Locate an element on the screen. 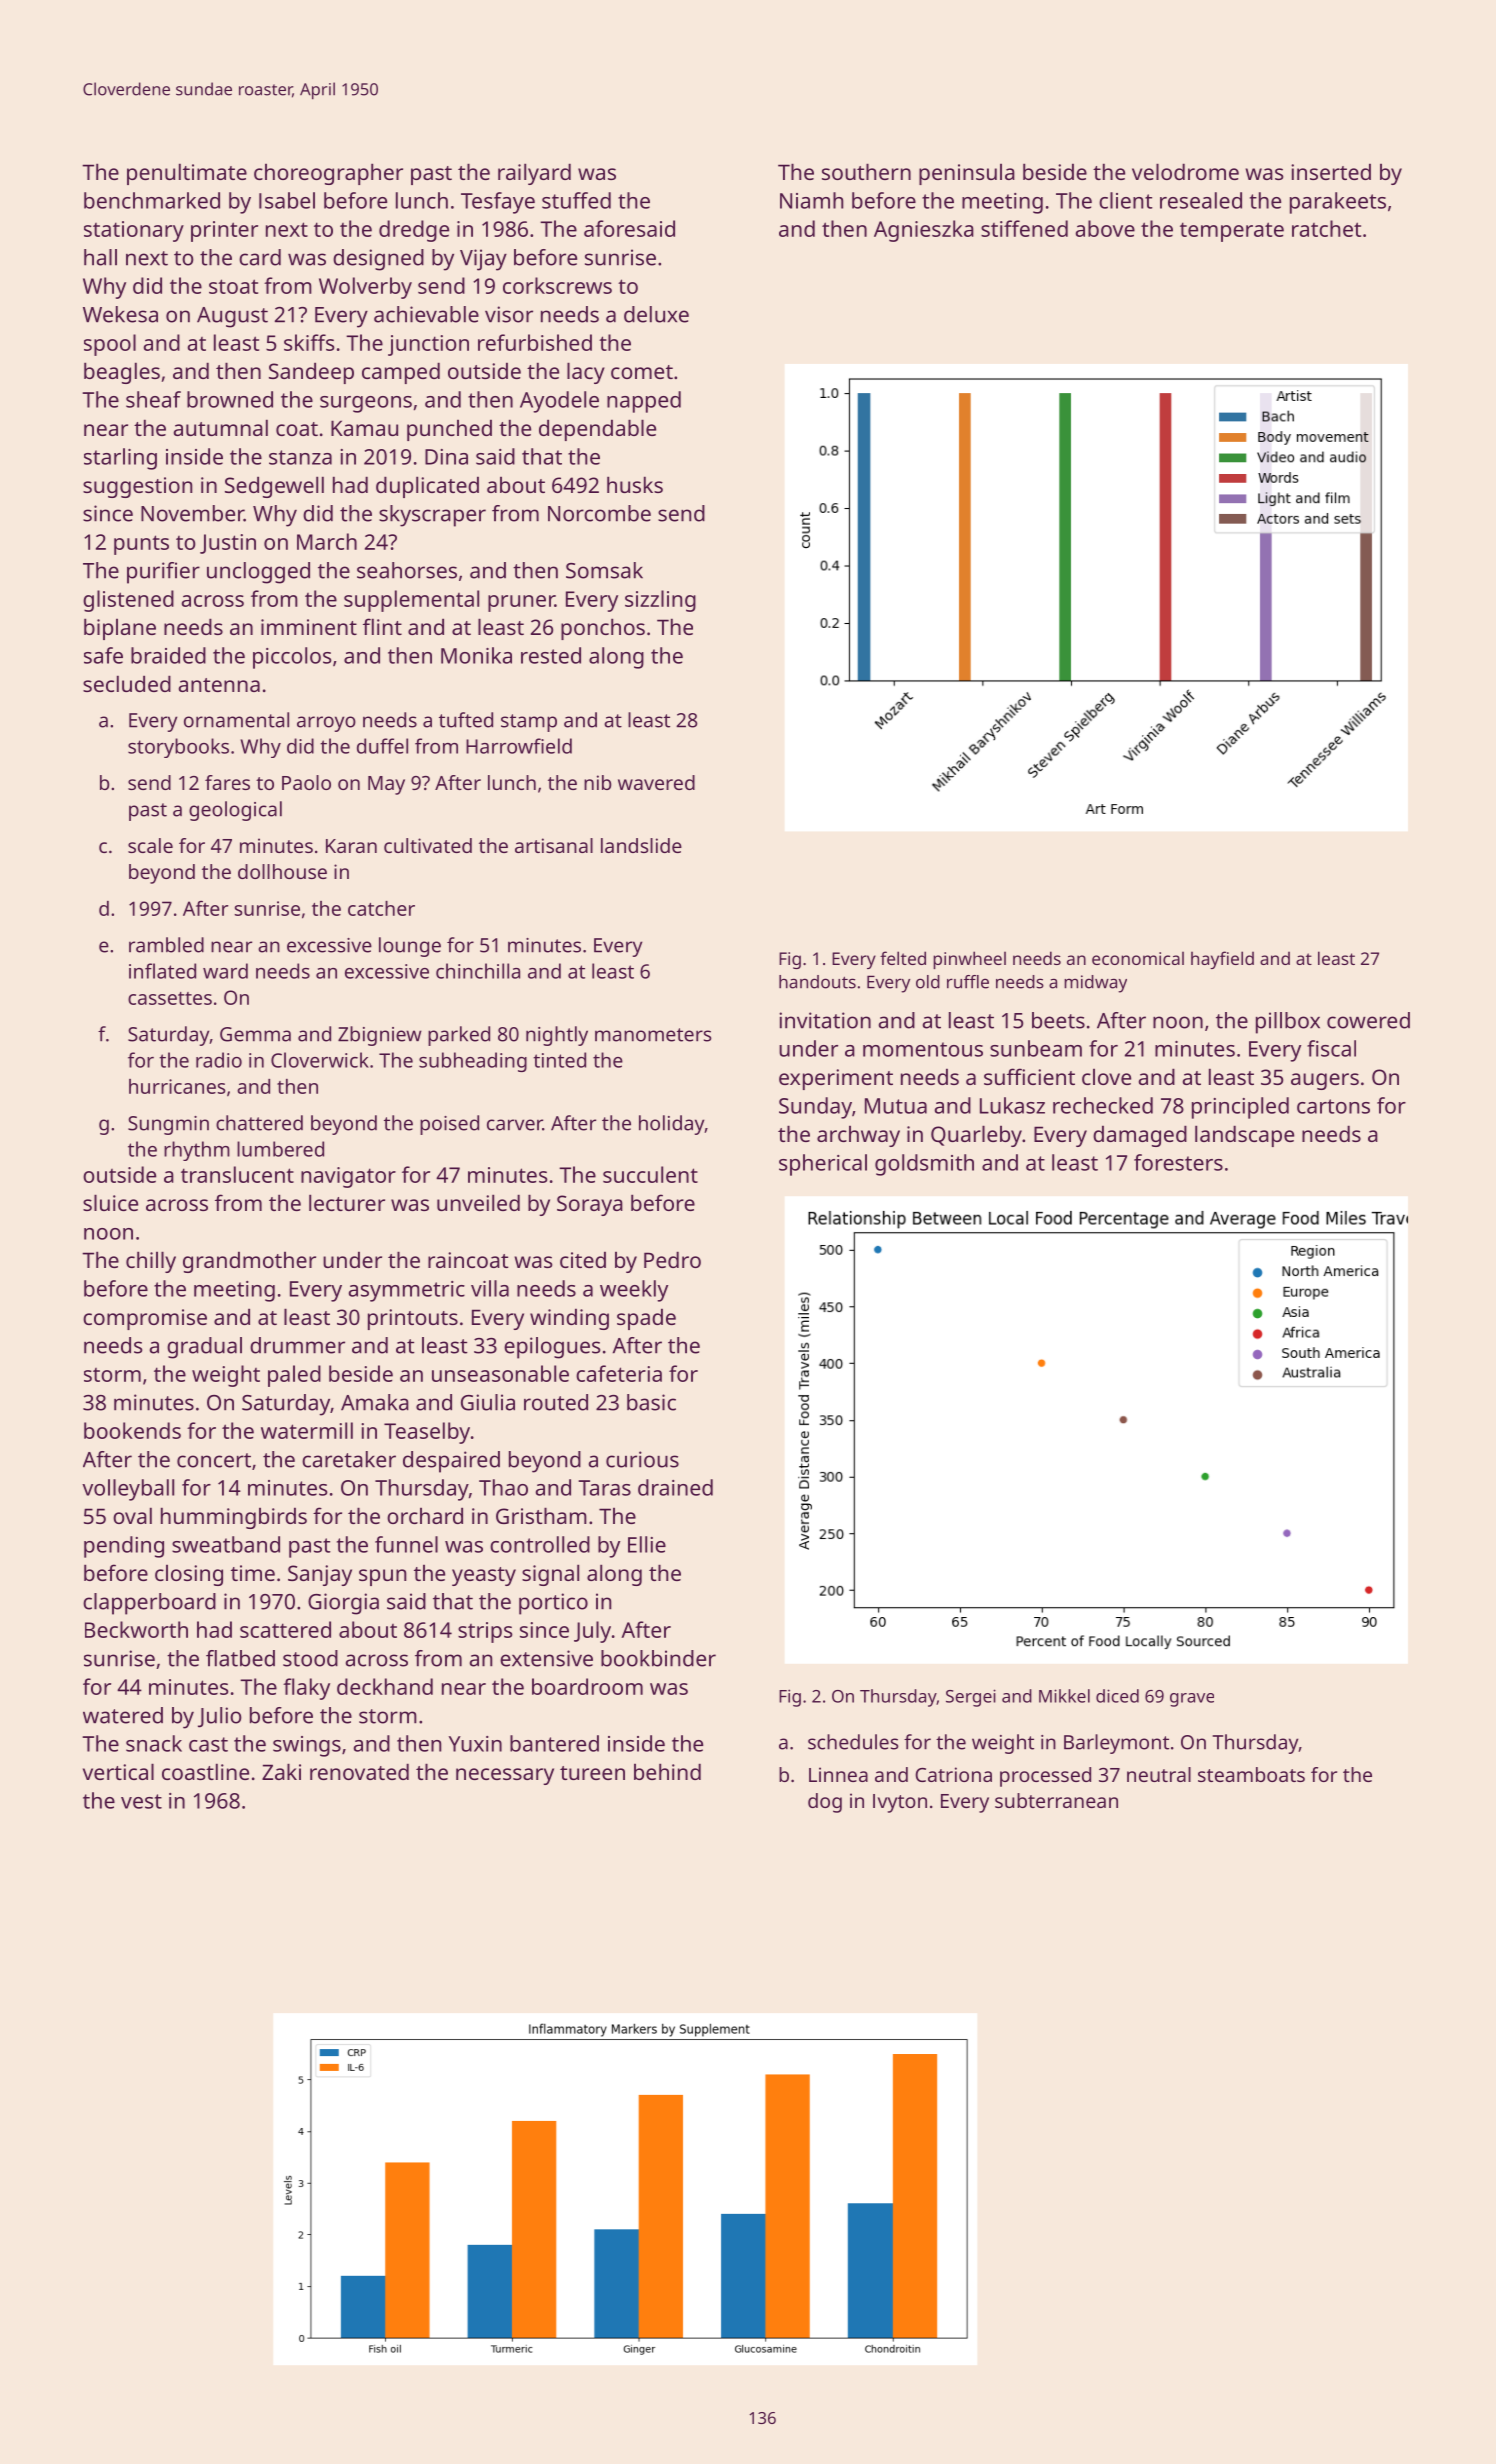 This screenshot has width=1496, height=2464. cited is located at coordinates (583, 1259).
